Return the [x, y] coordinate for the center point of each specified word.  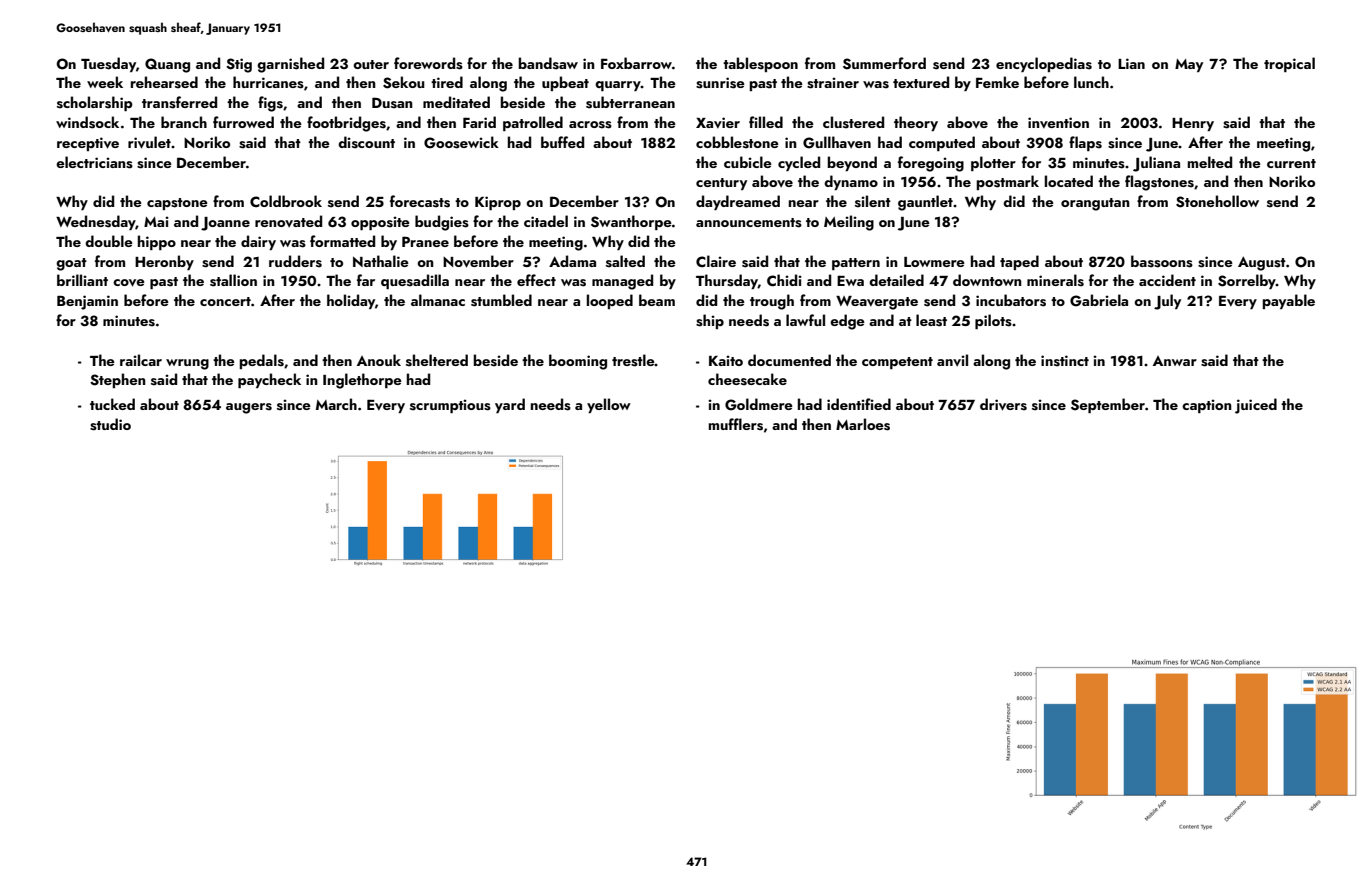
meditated [456, 102]
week [105, 82]
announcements [749, 223]
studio [110, 424]
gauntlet [925, 203]
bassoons [1162, 261]
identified [859, 404]
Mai [156, 221]
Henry [1193, 124]
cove [129, 283]
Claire [716, 261]
